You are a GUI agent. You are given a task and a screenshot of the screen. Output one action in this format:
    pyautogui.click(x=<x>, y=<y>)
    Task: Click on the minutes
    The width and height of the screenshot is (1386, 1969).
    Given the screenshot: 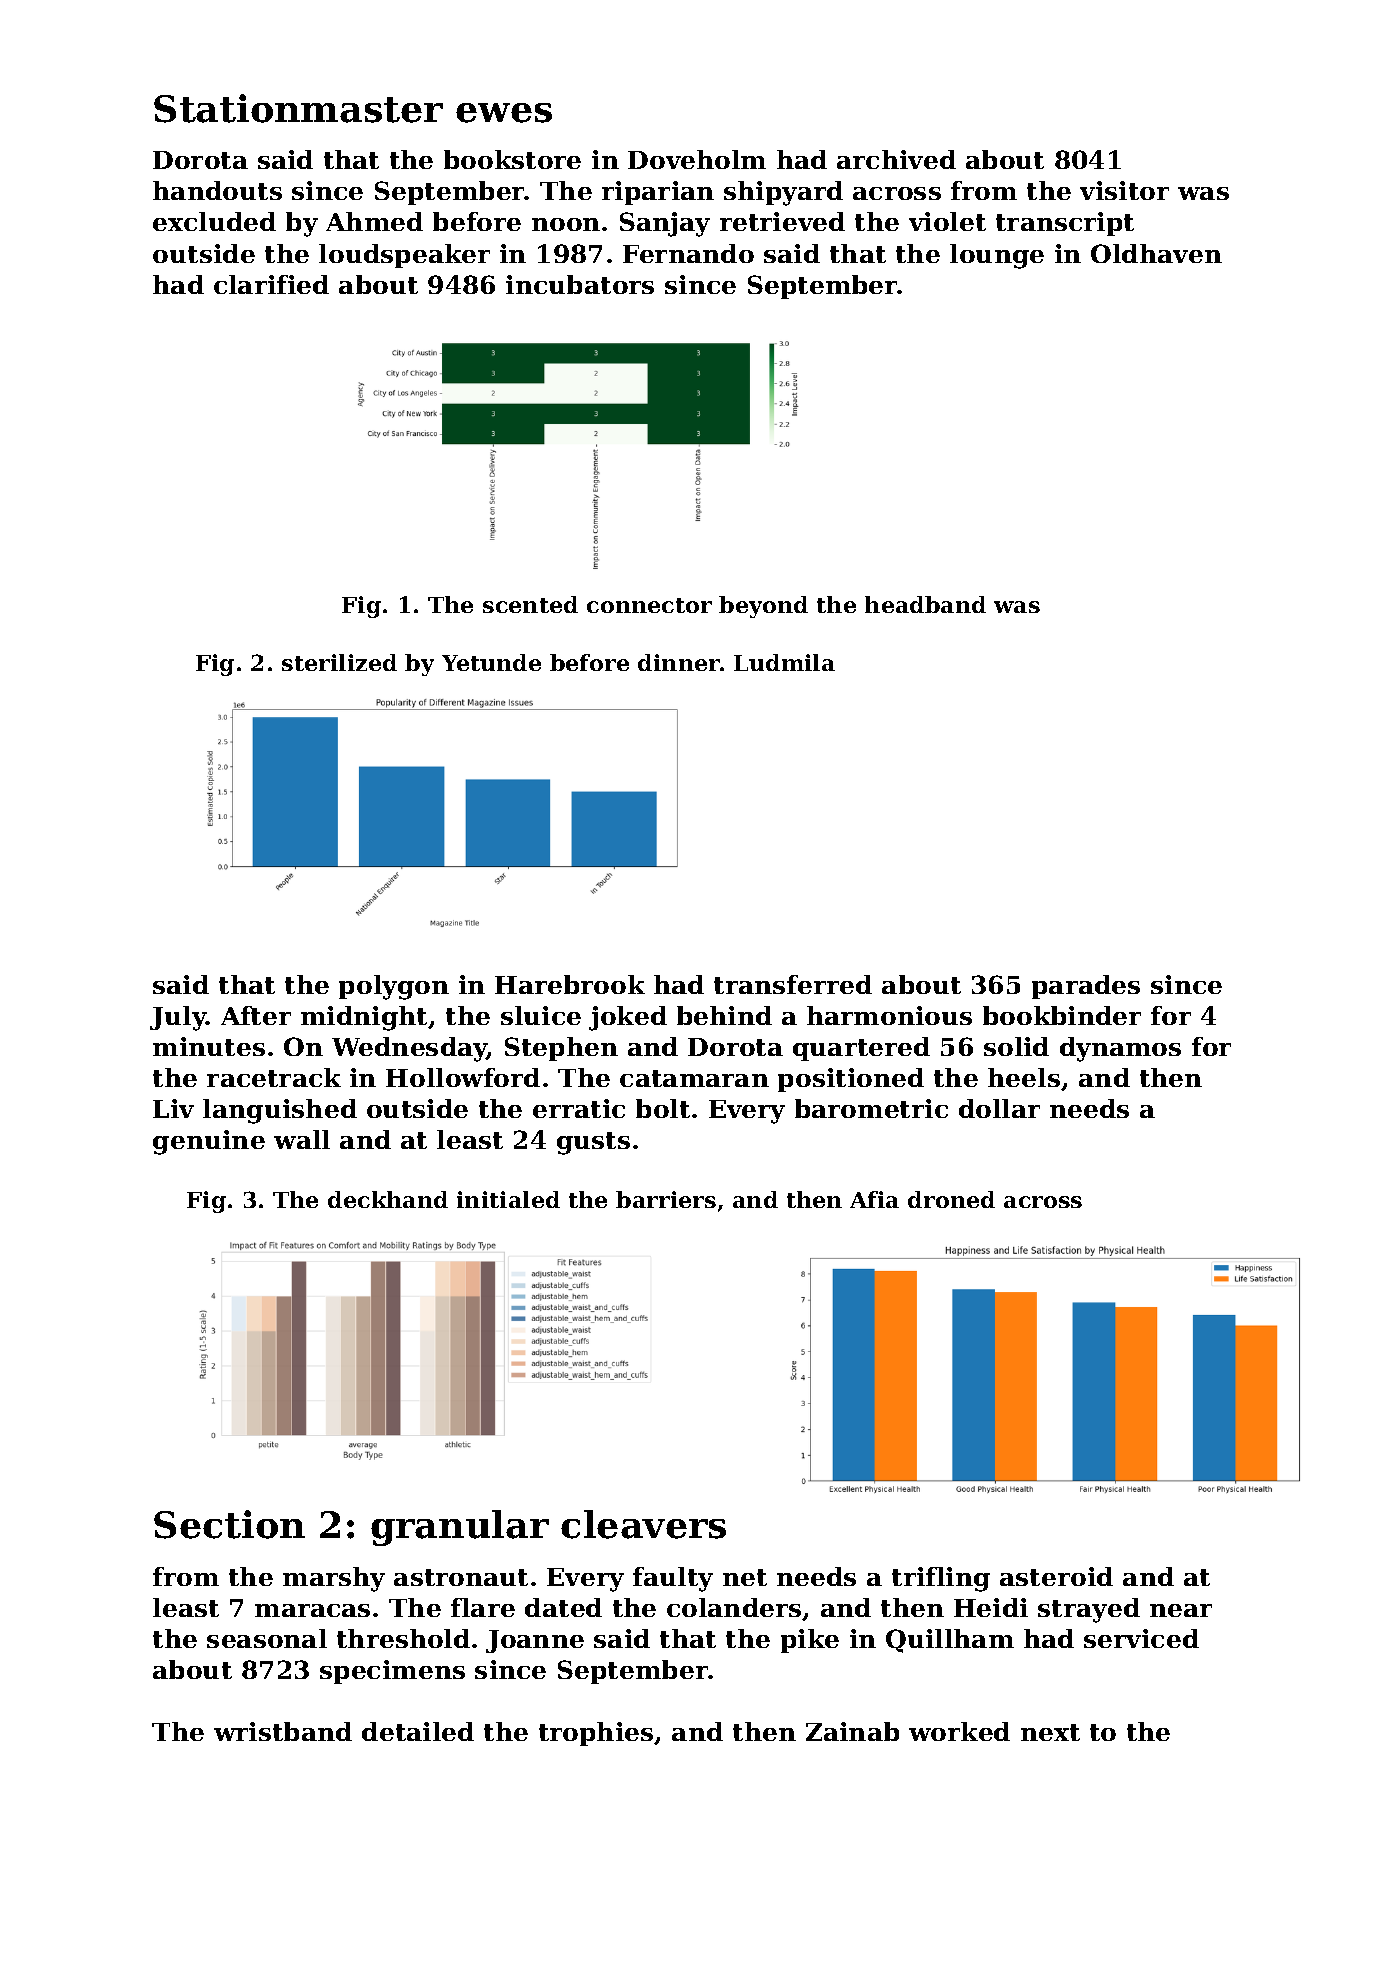 What is the action you would take?
    pyautogui.click(x=209, y=1046)
